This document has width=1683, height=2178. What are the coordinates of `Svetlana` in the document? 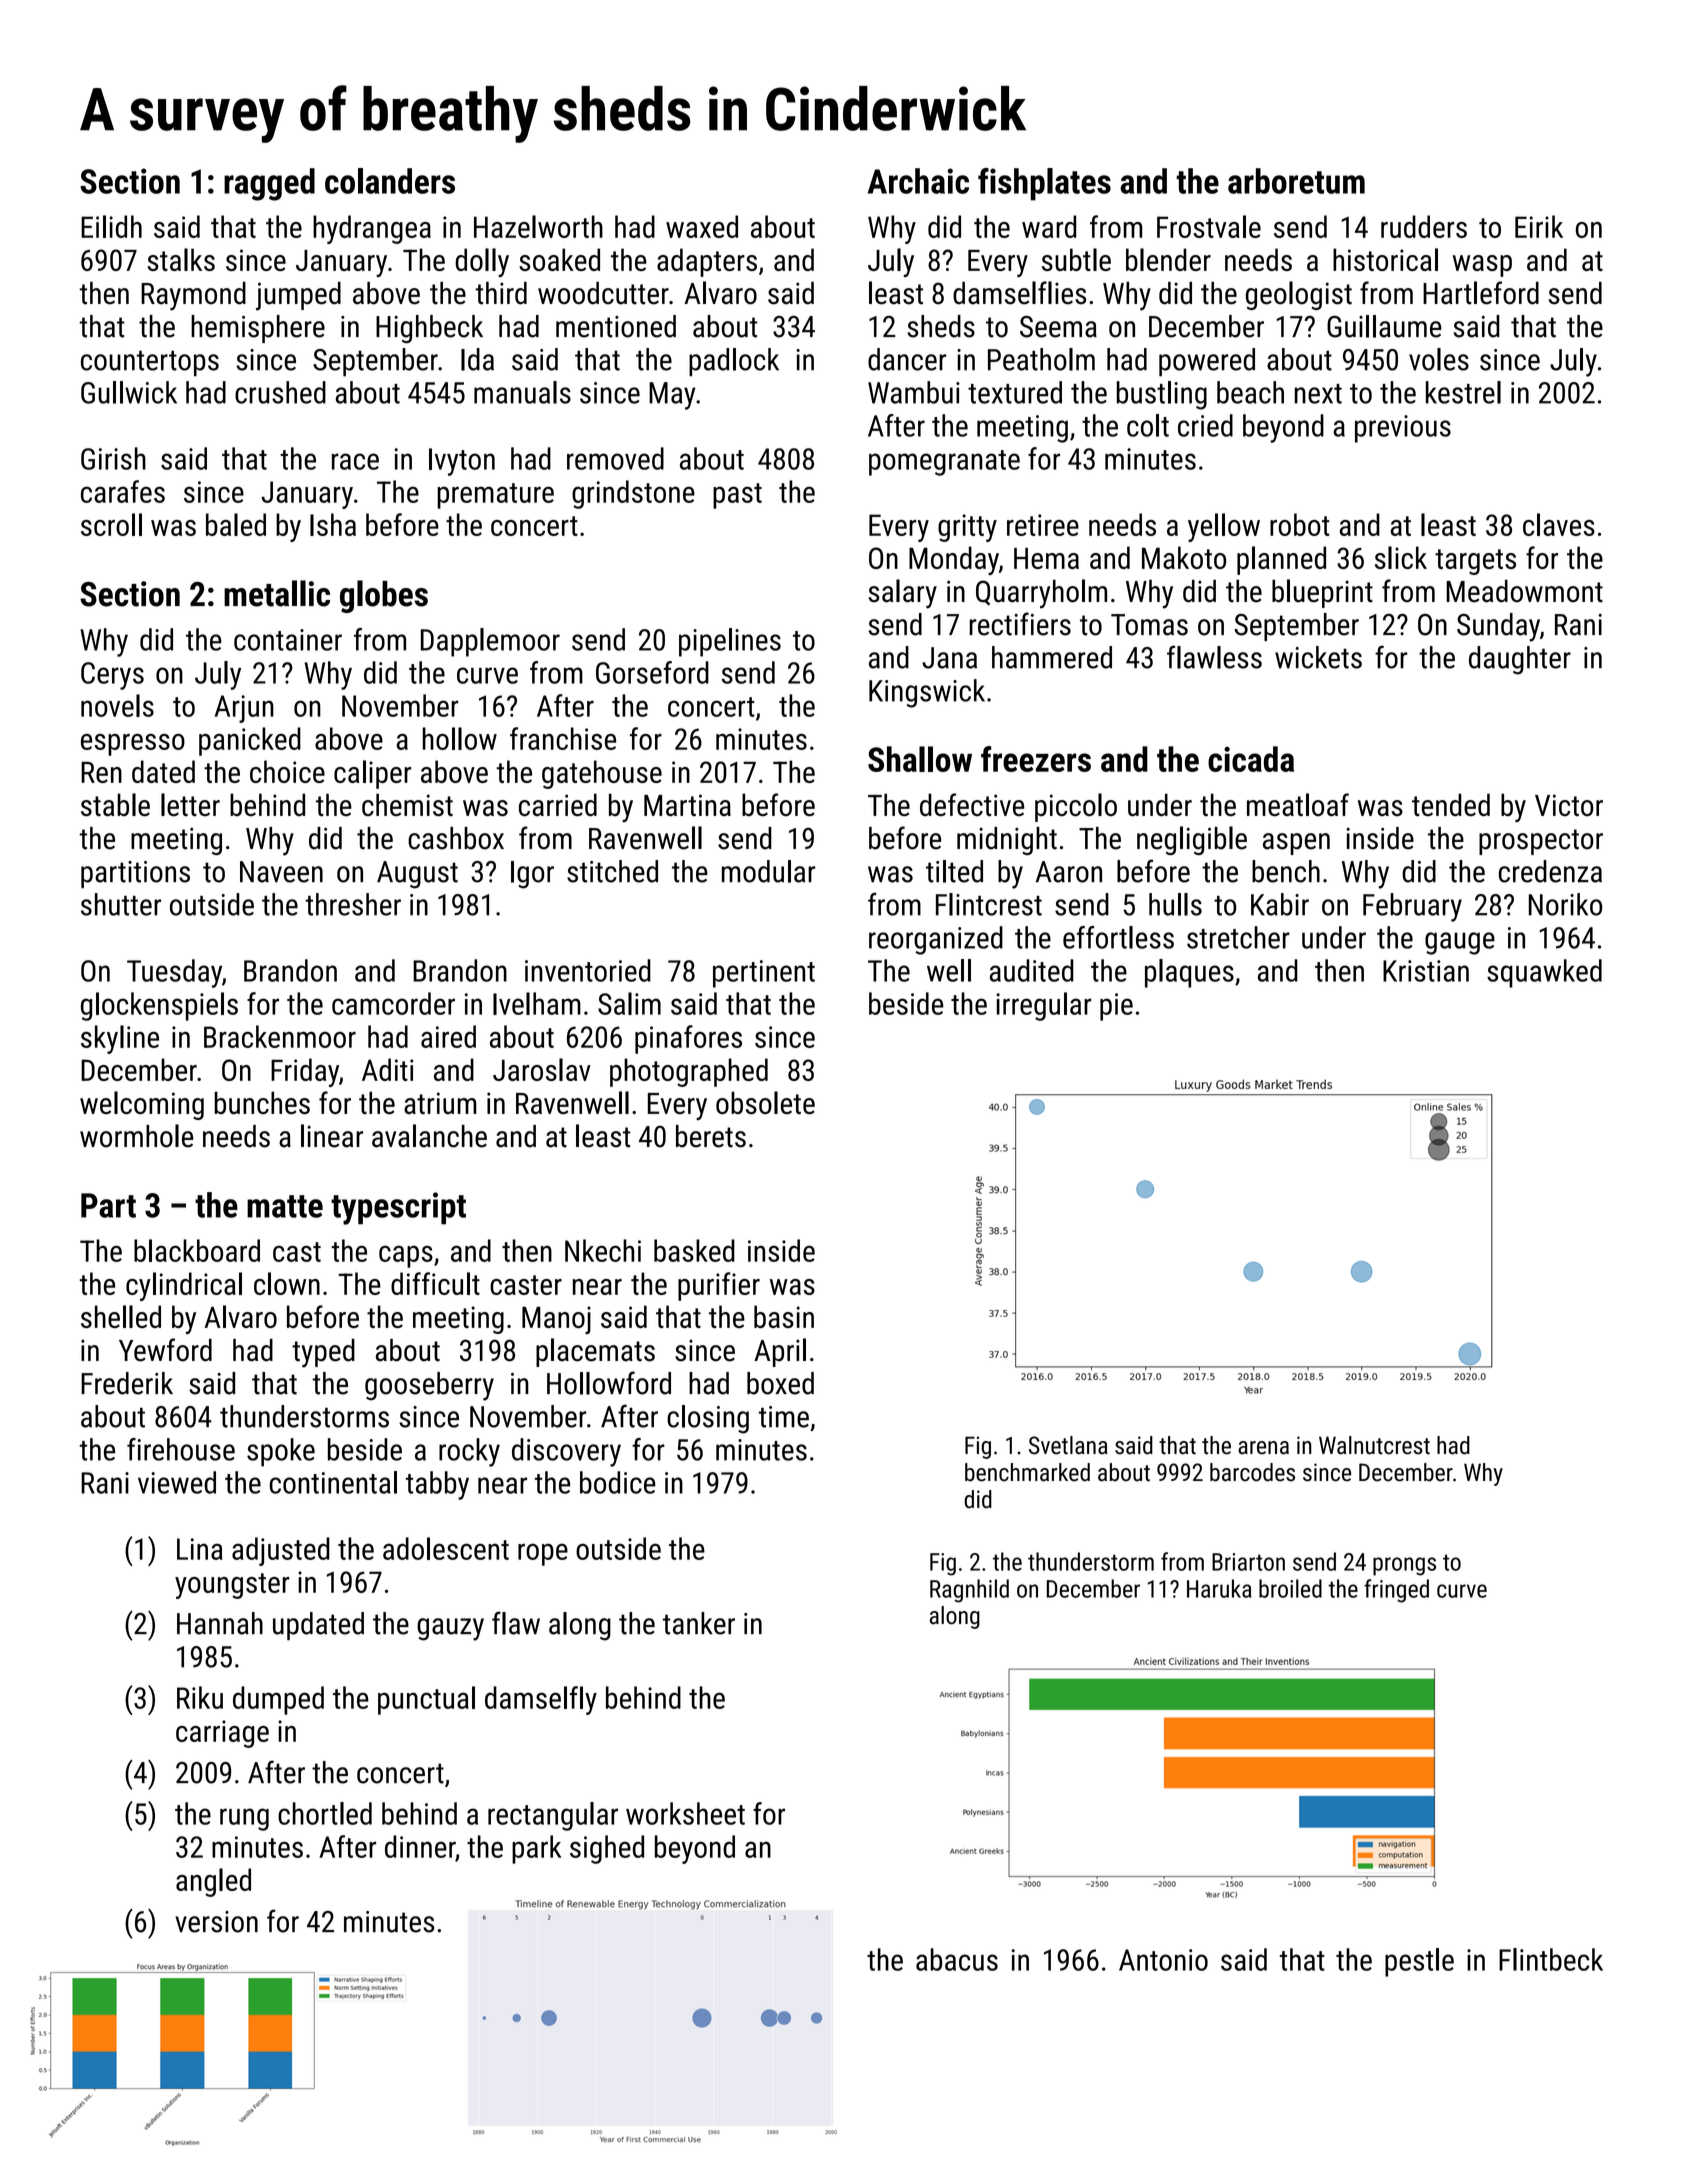 It's located at (1068, 1445).
